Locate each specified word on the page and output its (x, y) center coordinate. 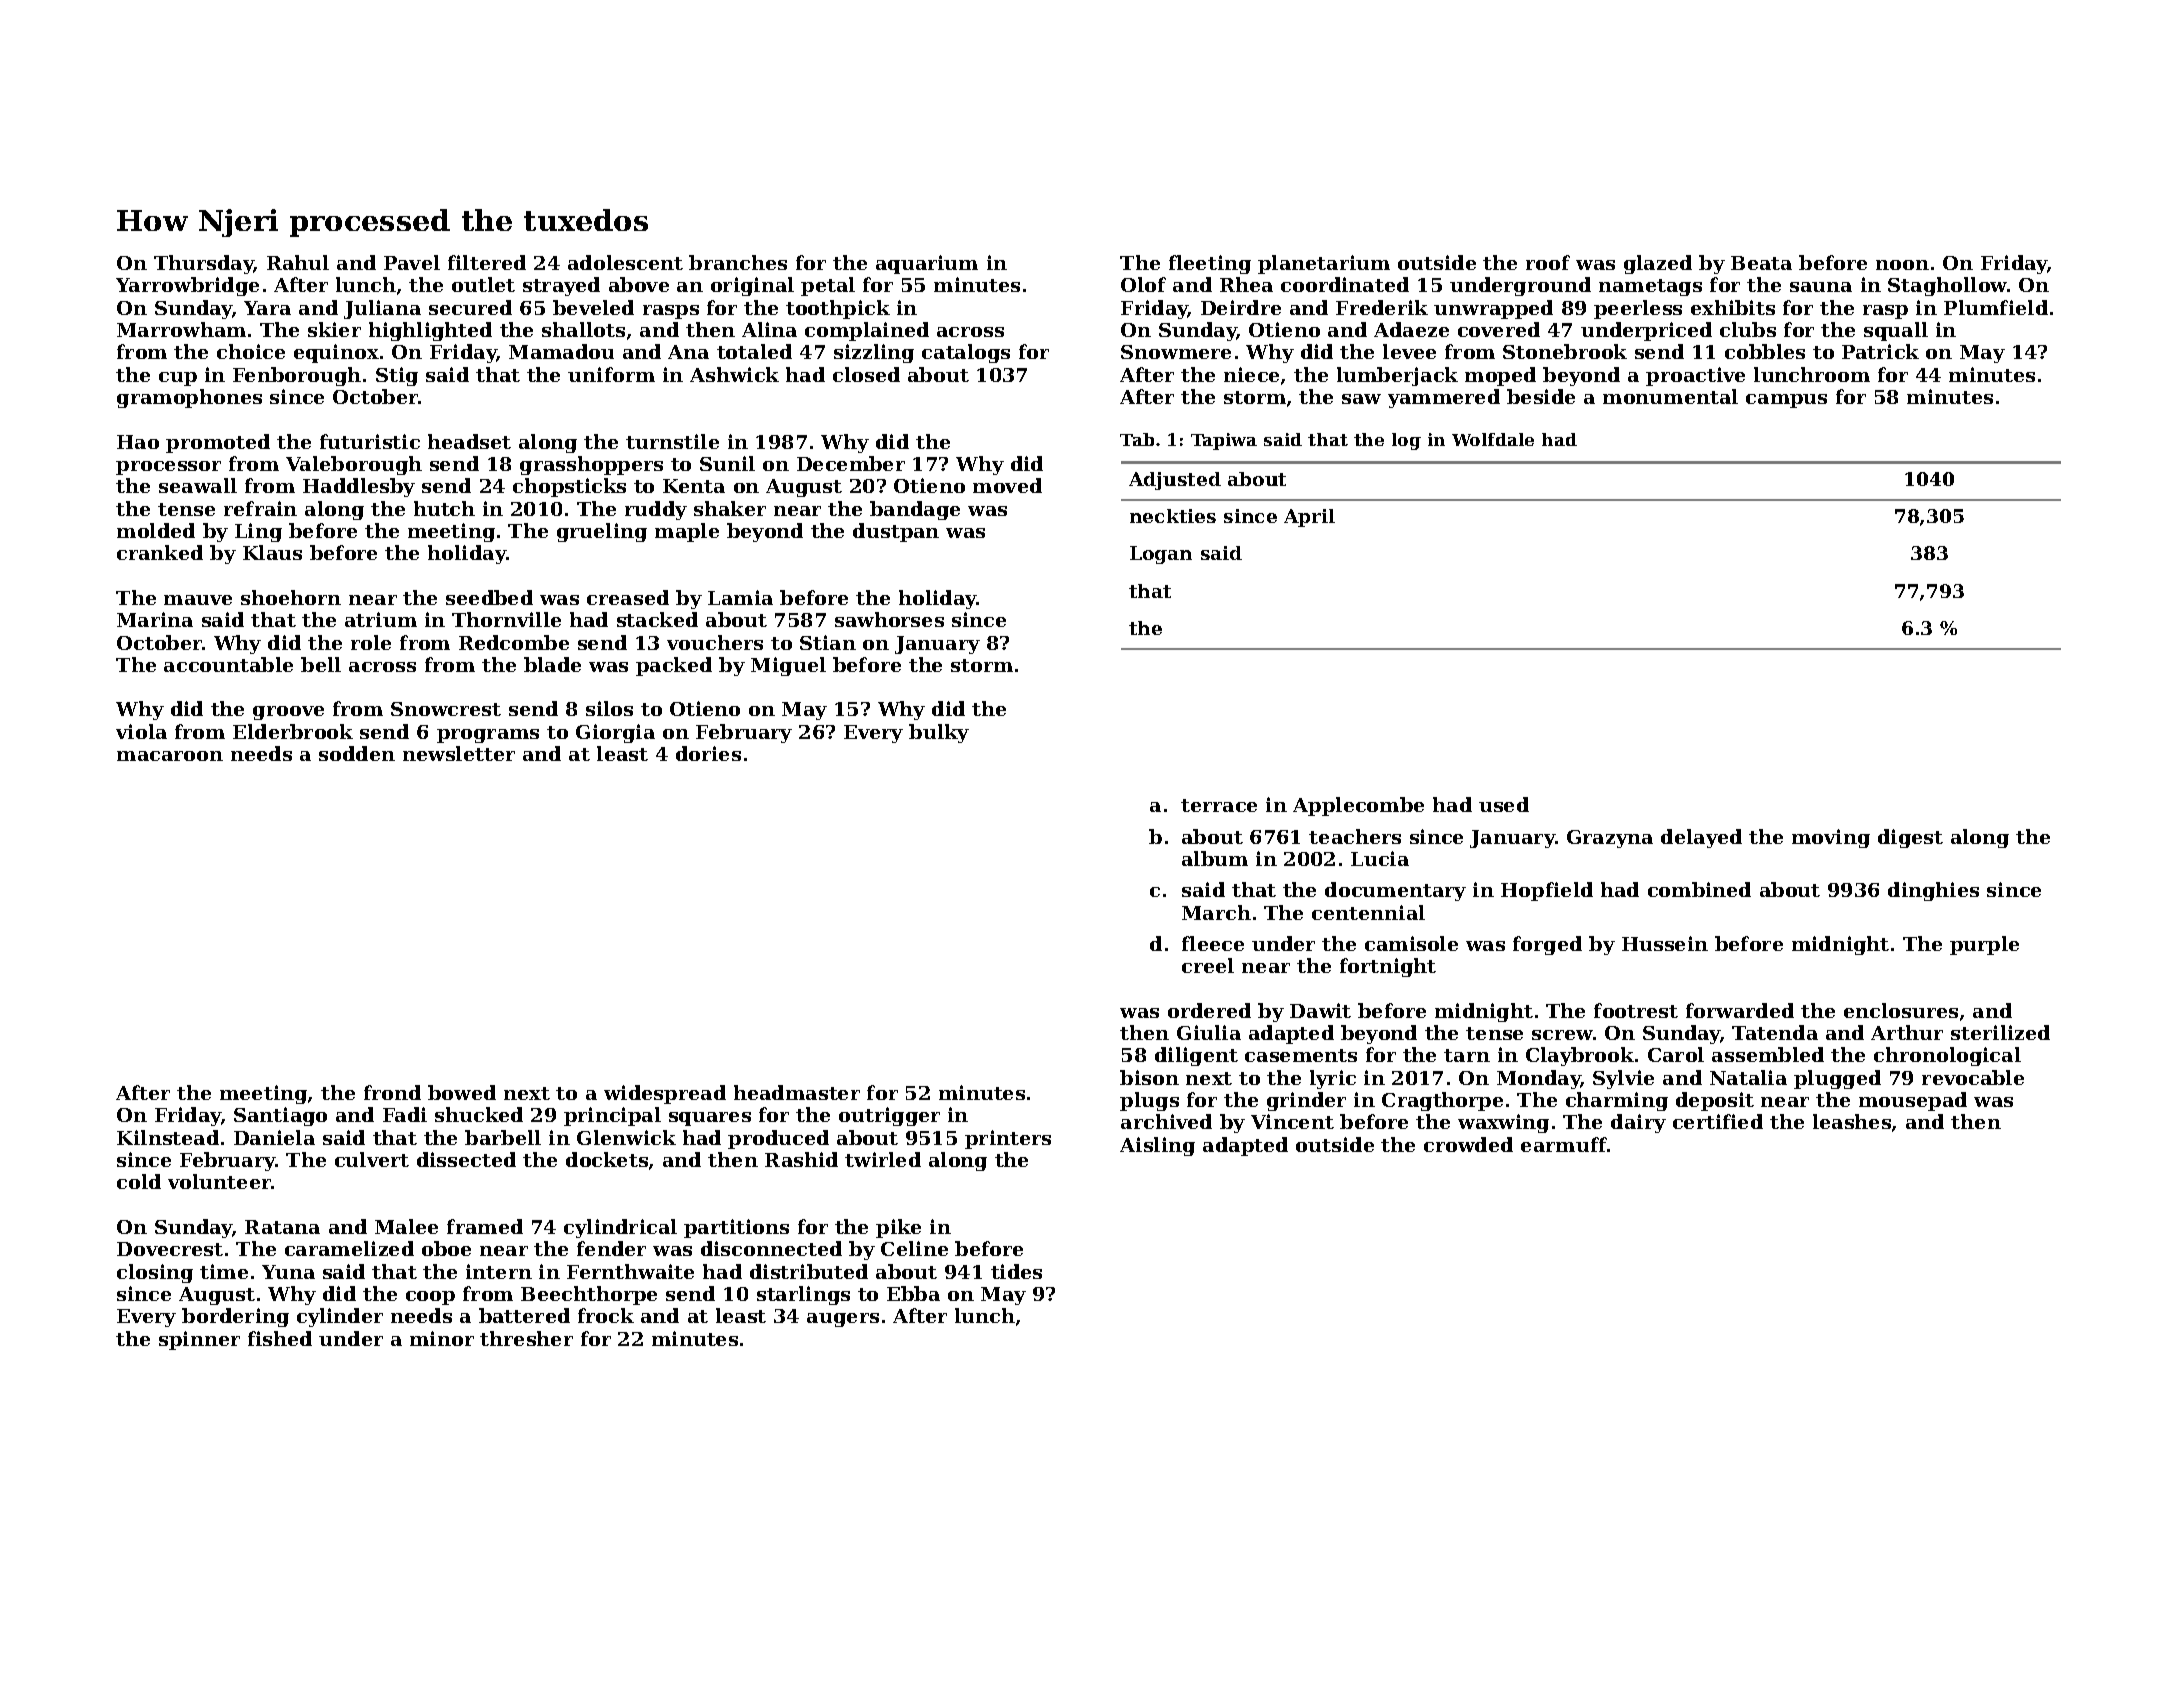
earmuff (1564, 1144)
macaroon (170, 756)
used (1504, 804)
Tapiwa (1224, 441)
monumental (1670, 396)
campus (1786, 401)
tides (1016, 1271)
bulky (939, 733)
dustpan (896, 532)
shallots (583, 329)
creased (628, 597)
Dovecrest (170, 1249)
